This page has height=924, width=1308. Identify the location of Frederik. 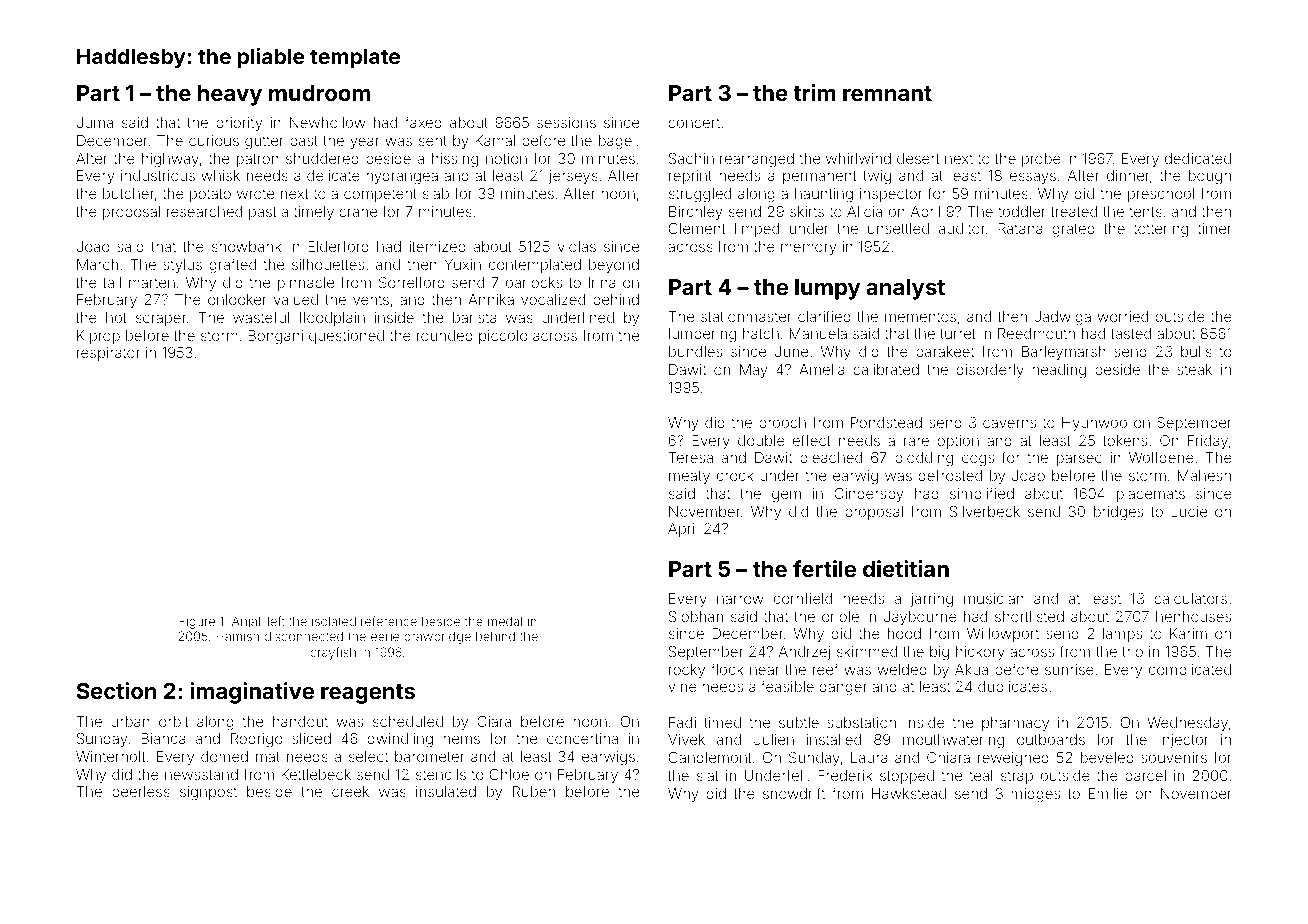
(845, 775).
